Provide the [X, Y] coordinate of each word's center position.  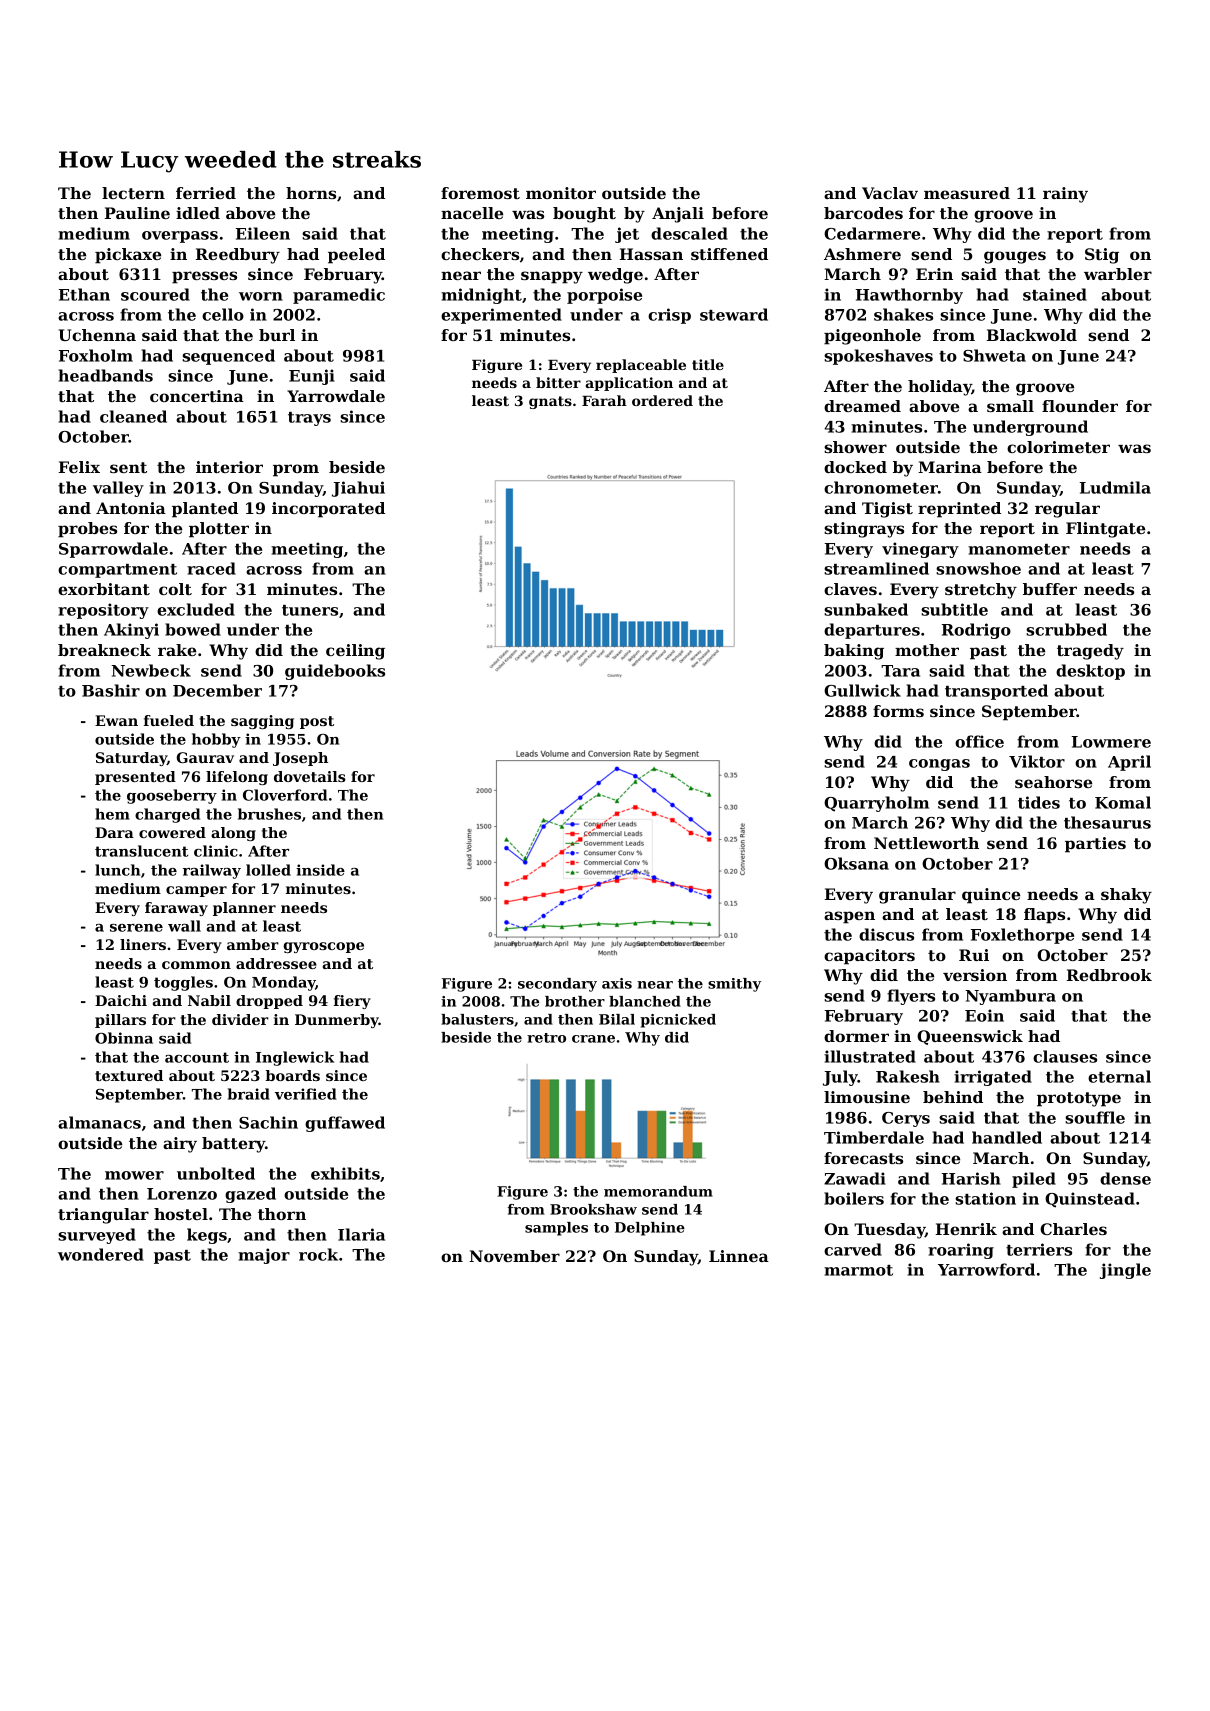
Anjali [678, 215]
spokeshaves [878, 357]
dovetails [310, 776]
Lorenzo [182, 1194]
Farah [604, 400]
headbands [106, 375]
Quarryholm [876, 804]
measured [967, 193]
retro [546, 1038]
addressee [276, 963]
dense [1125, 1178]
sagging [262, 722]
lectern [133, 193]
